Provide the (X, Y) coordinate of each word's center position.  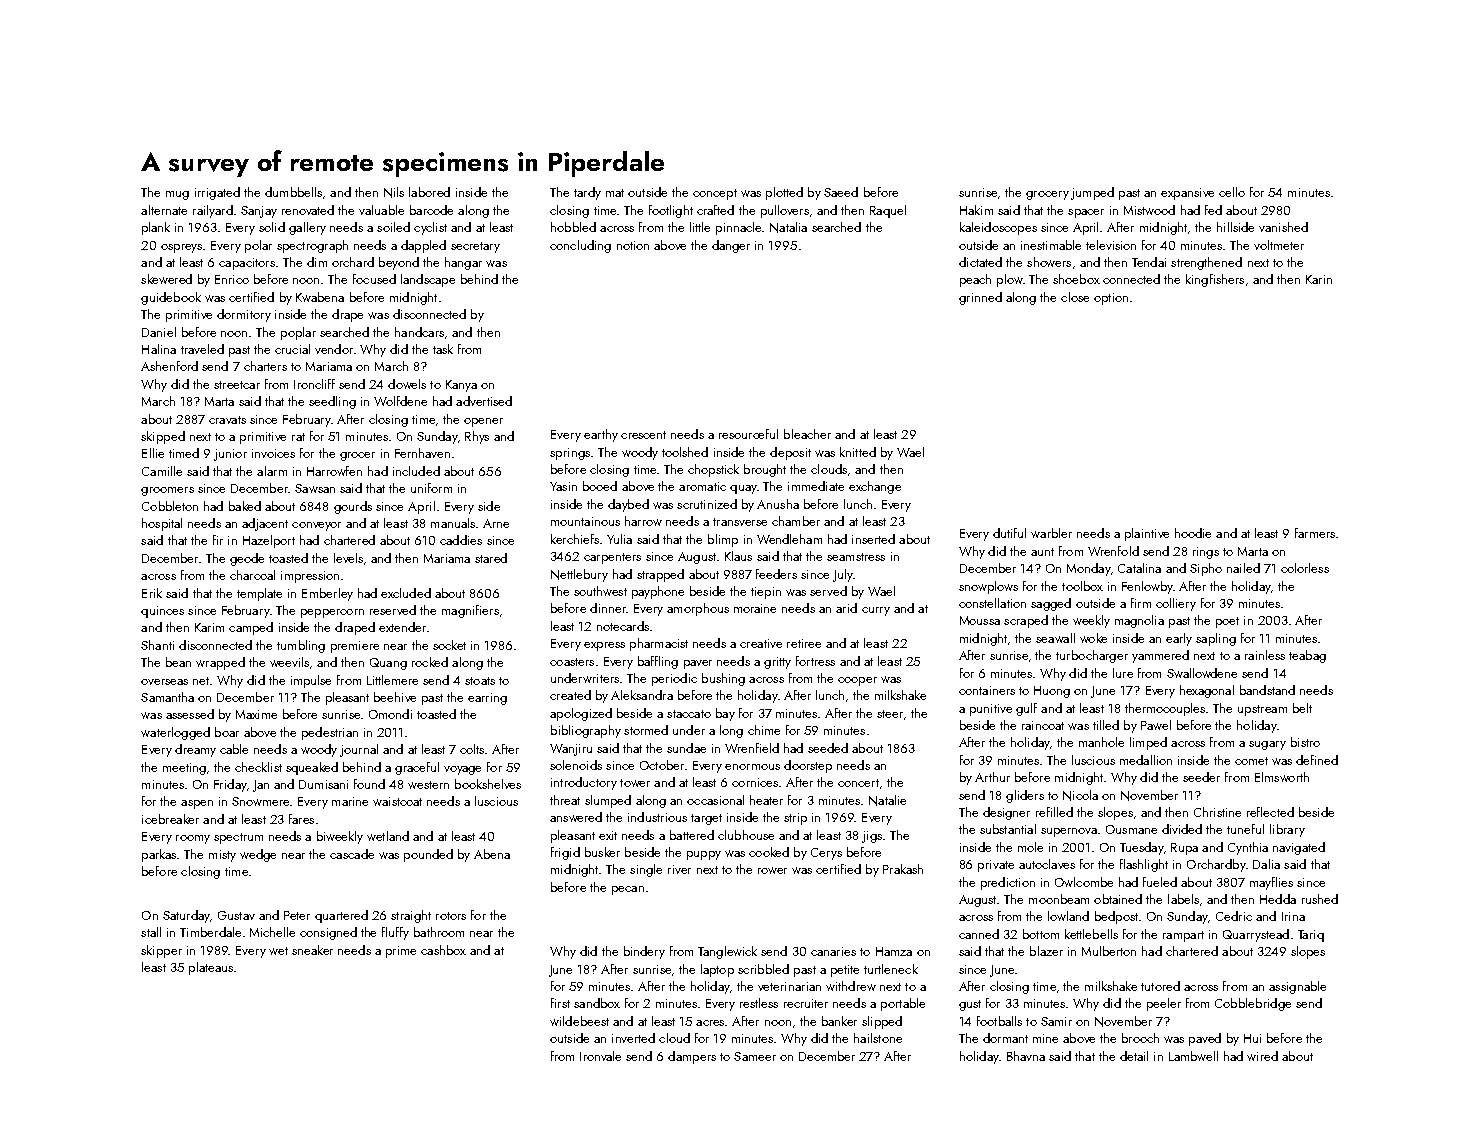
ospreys (181, 248)
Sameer (755, 1056)
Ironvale (600, 1056)
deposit (790, 453)
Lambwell (1193, 1056)
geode (247, 559)
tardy (587, 193)
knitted (858, 452)
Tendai (1149, 262)
